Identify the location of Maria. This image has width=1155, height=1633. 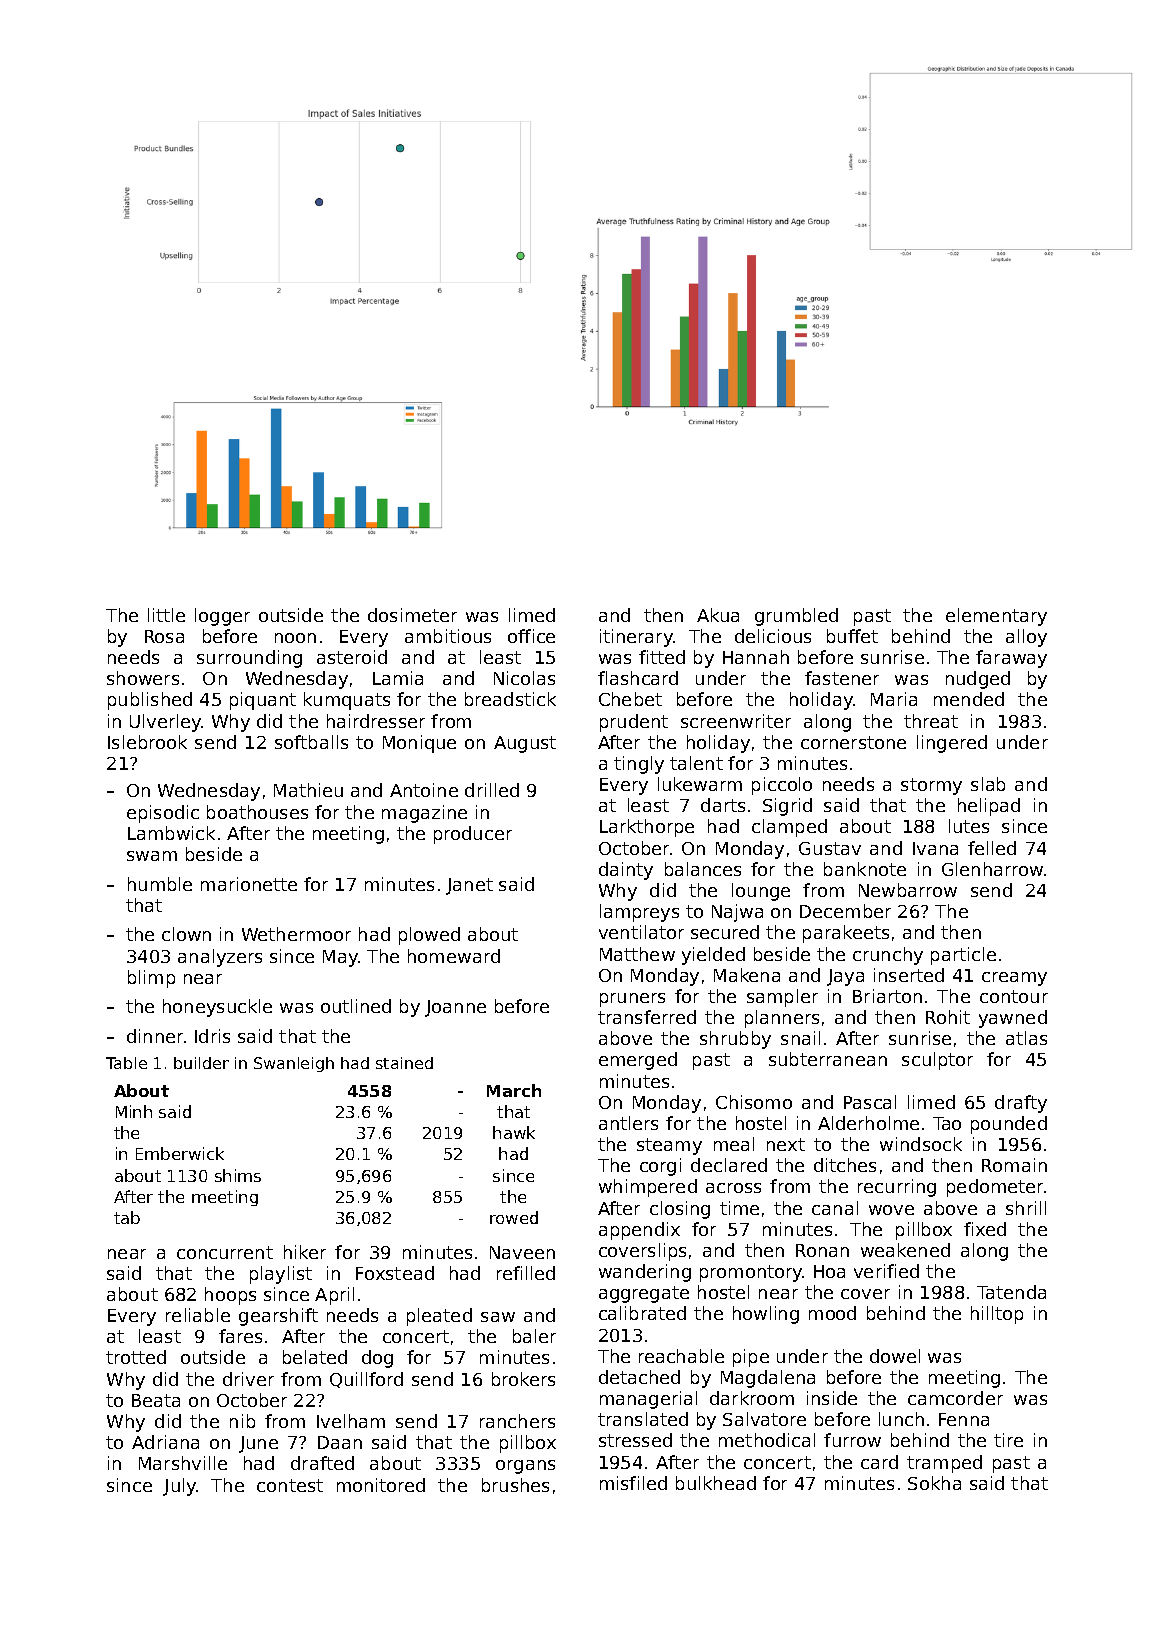
(894, 699).
